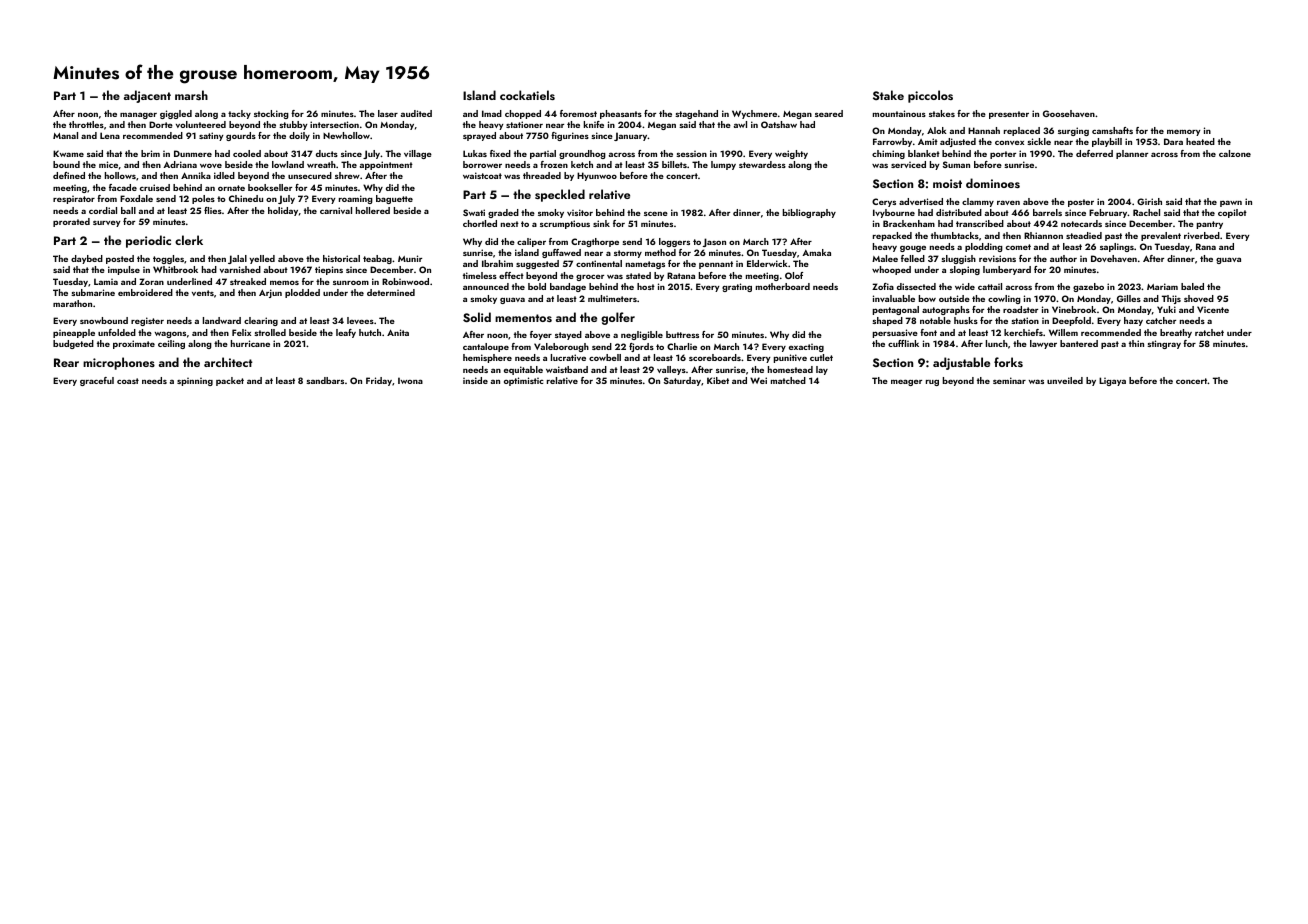 Image resolution: width=1308 pixels, height=924 pixels. Describe the element at coordinates (170, 334) in the page. I see `wagons` at that location.
